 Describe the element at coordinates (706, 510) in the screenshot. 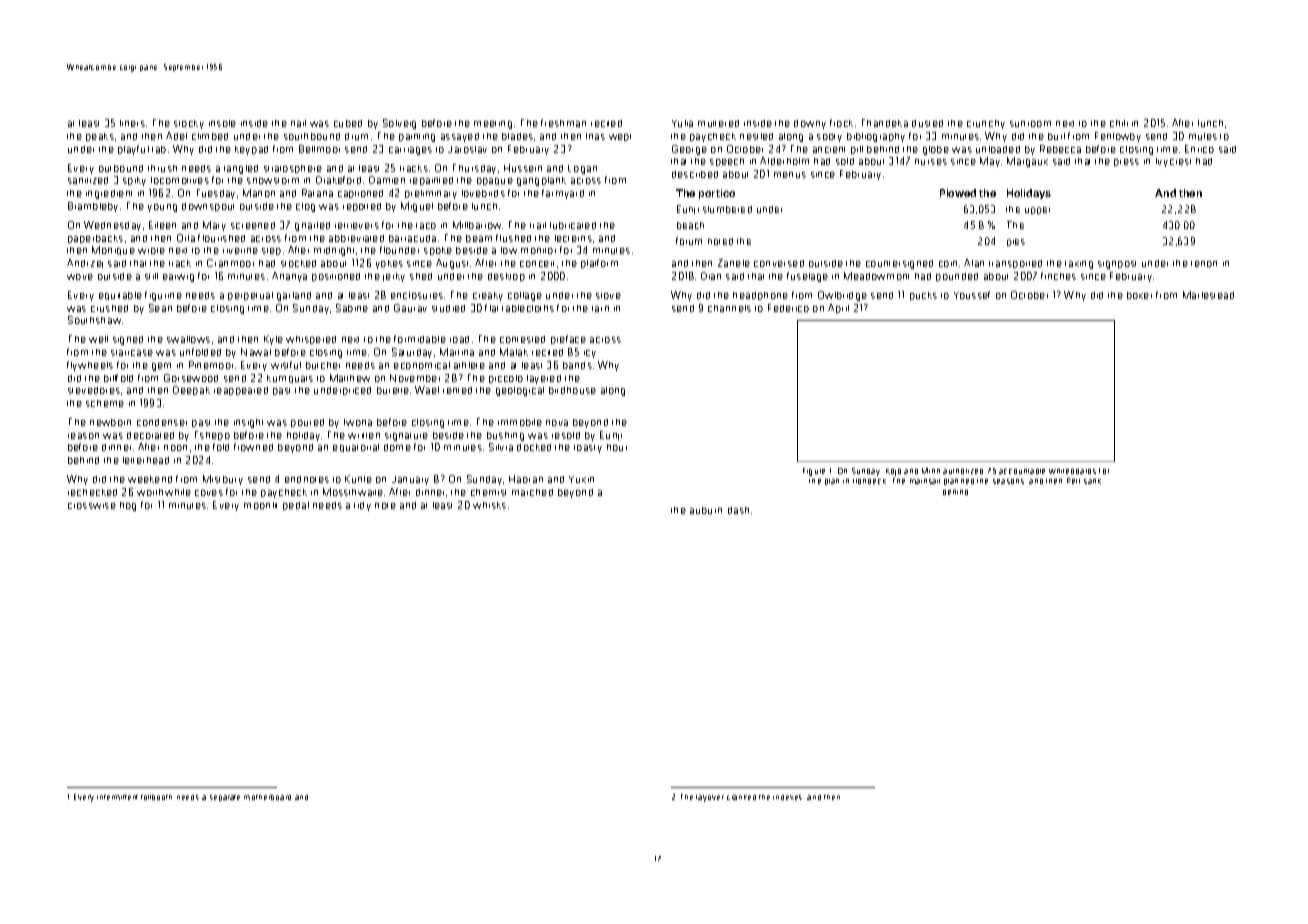

I see `auburn` at that location.
